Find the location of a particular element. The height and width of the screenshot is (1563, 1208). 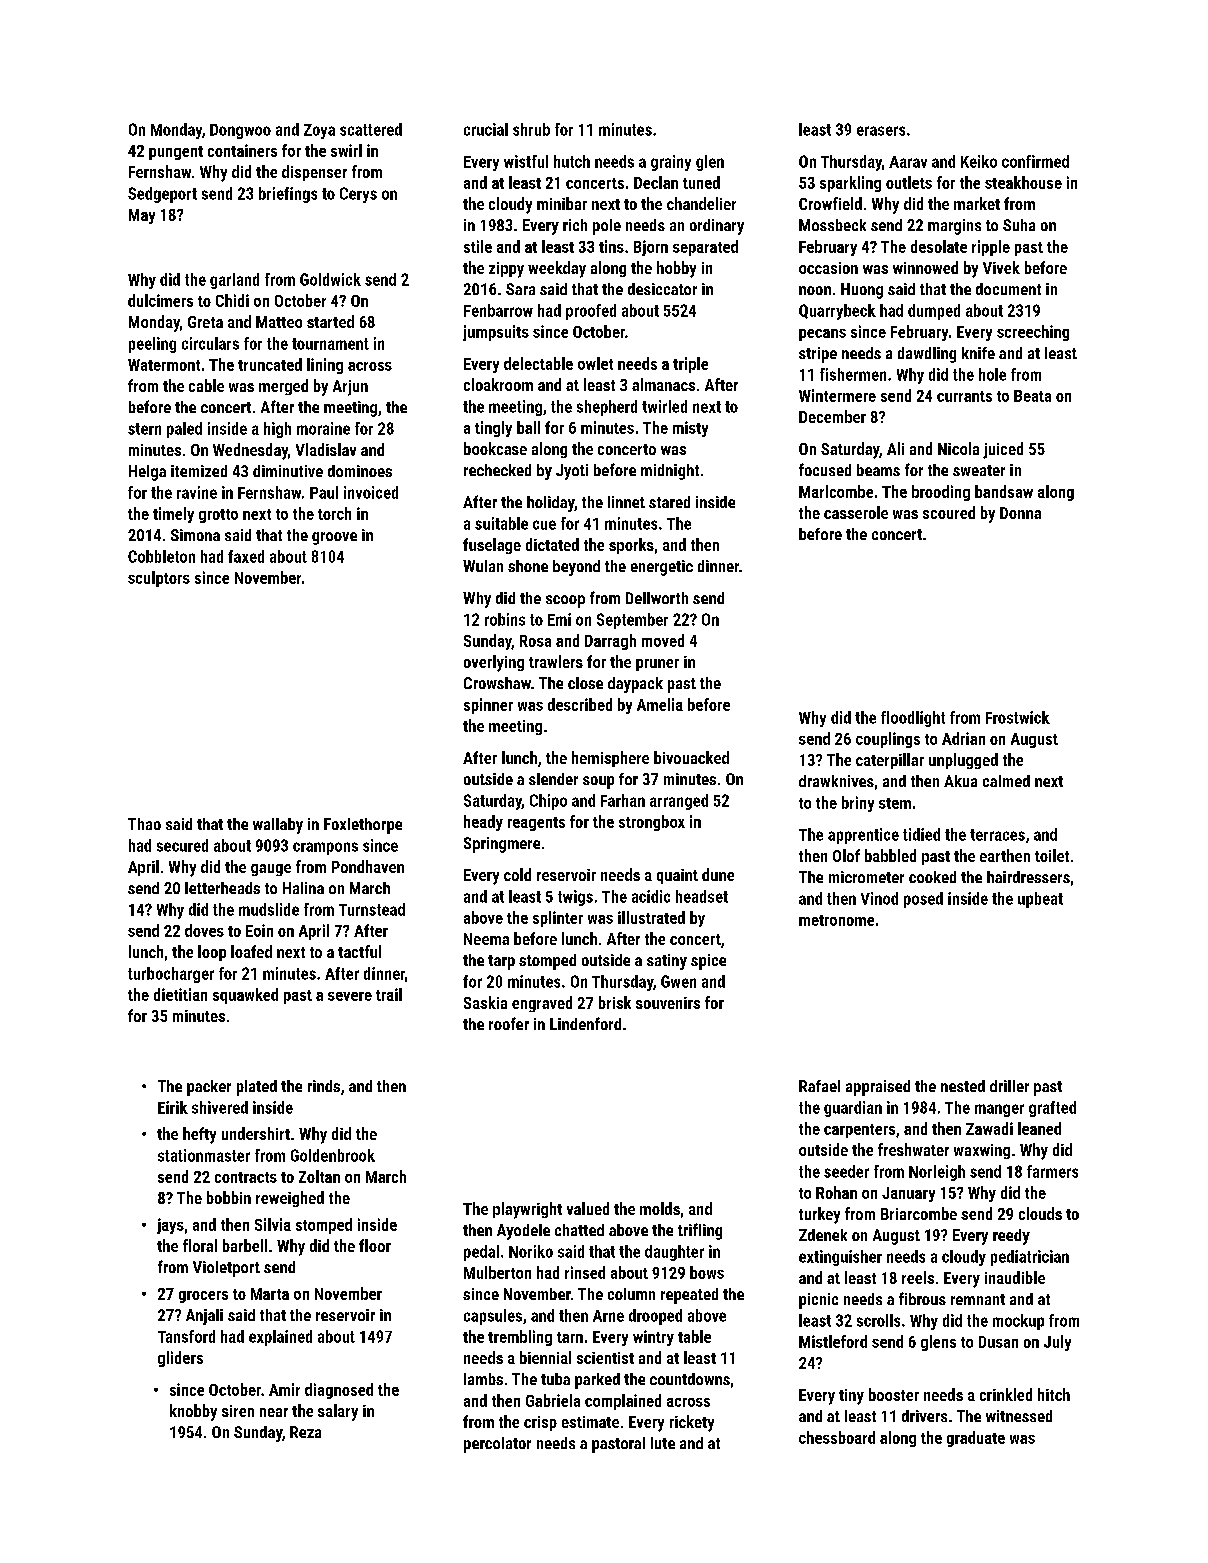

shrub is located at coordinates (531, 129).
